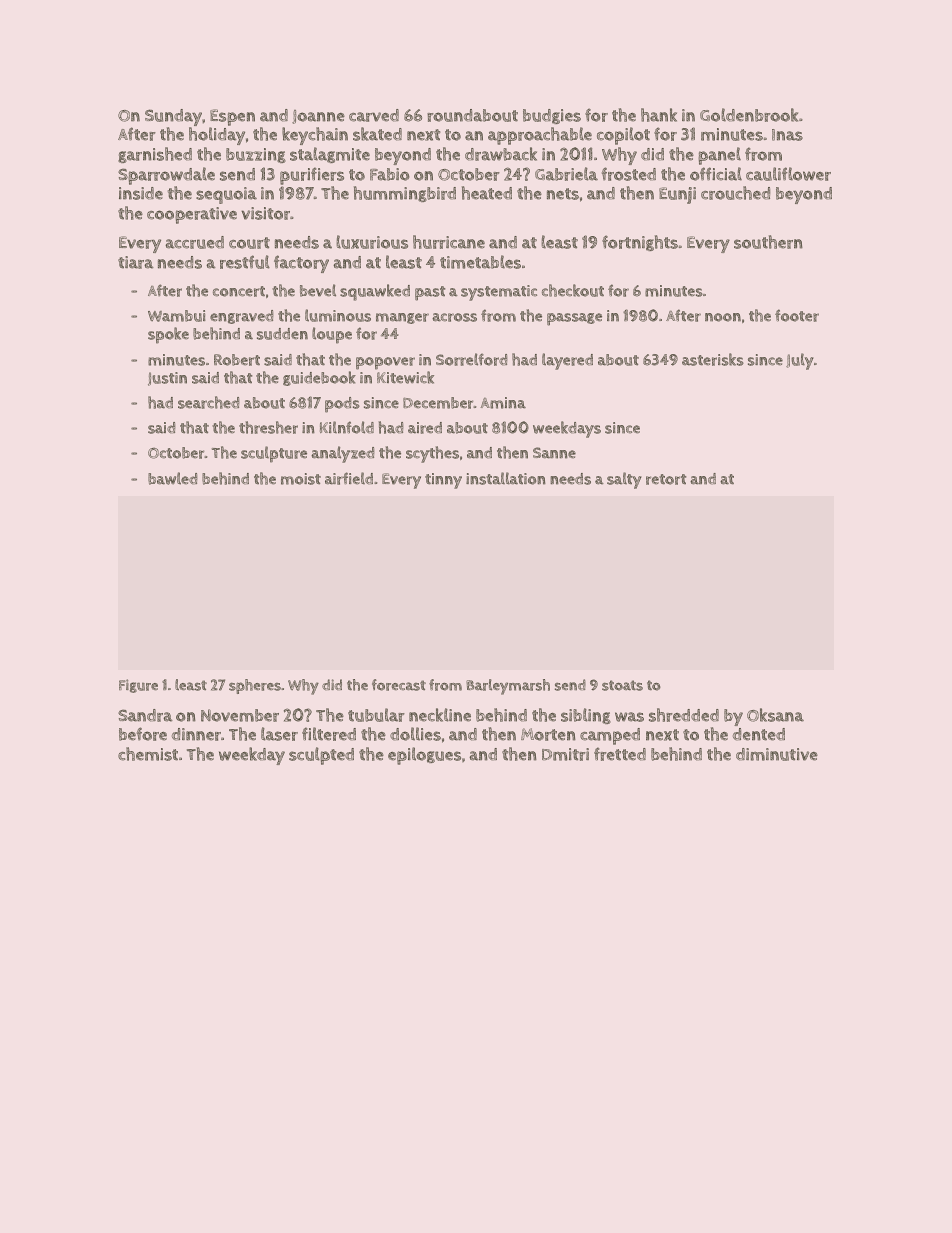  What do you see at coordinates (659, 115) in the image?
I see `hank` at bounding box center [659, 115].
